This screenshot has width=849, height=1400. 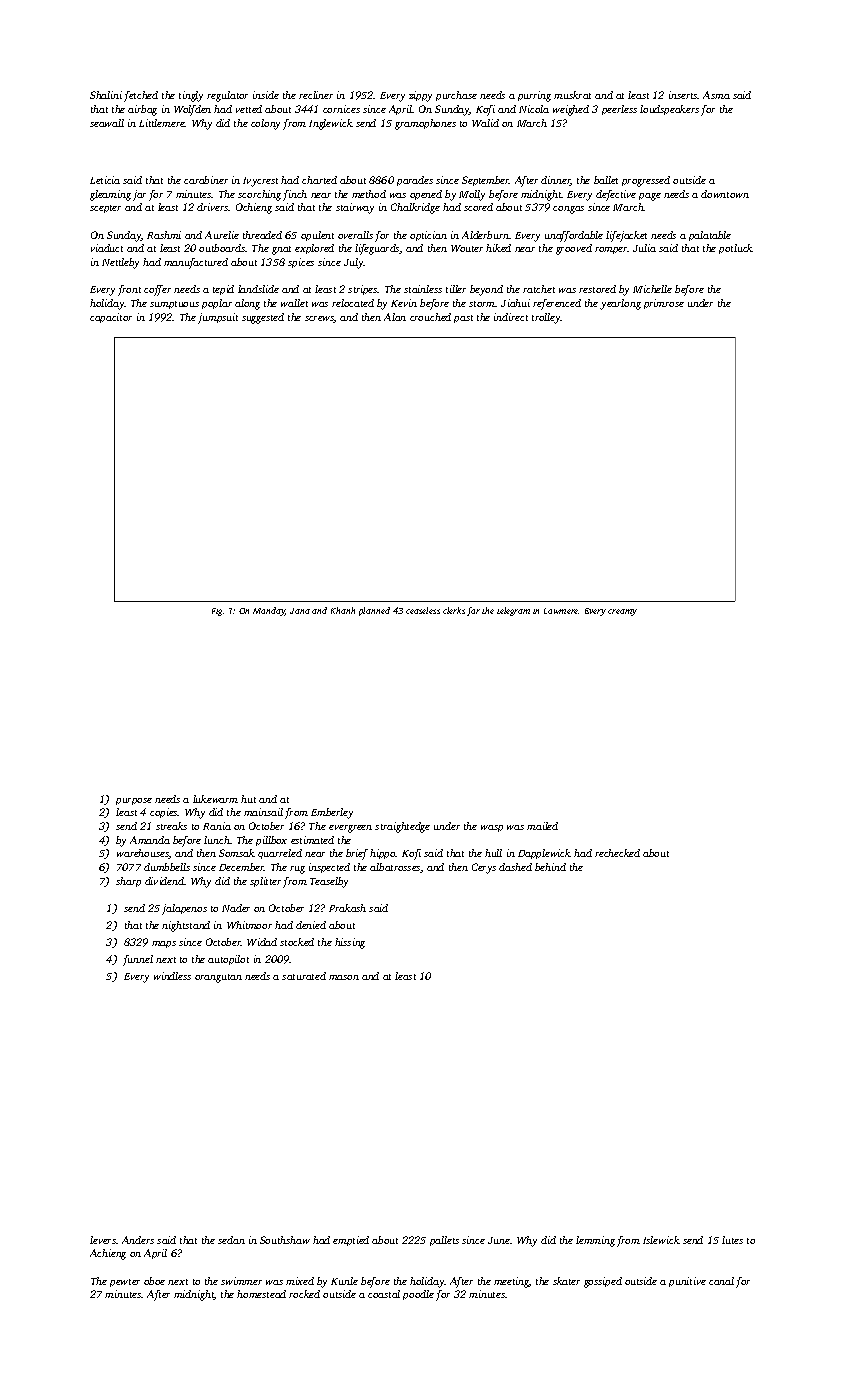 What do you see at coordinates (463, 319) in the screenshot?
I see `past` at bounding box center [463, 319].
